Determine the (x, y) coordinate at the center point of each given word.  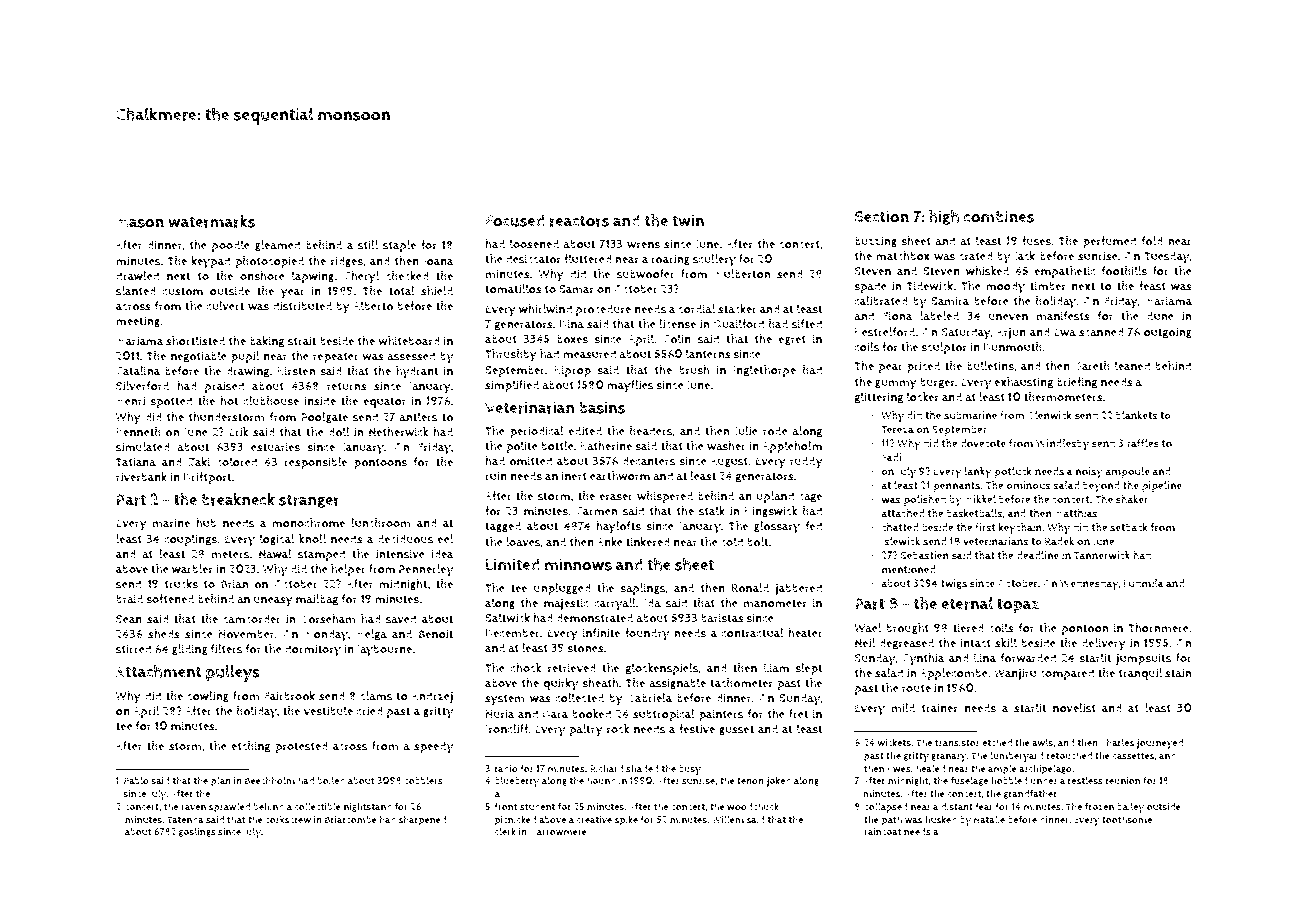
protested (301, 747)
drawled (137, 276)
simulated (143, 447)
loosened (534, 244)
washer (726, 446)
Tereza (897, 430)
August (729, 462)
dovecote (983, 443)
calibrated (881, 301)
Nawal (275, 554)
